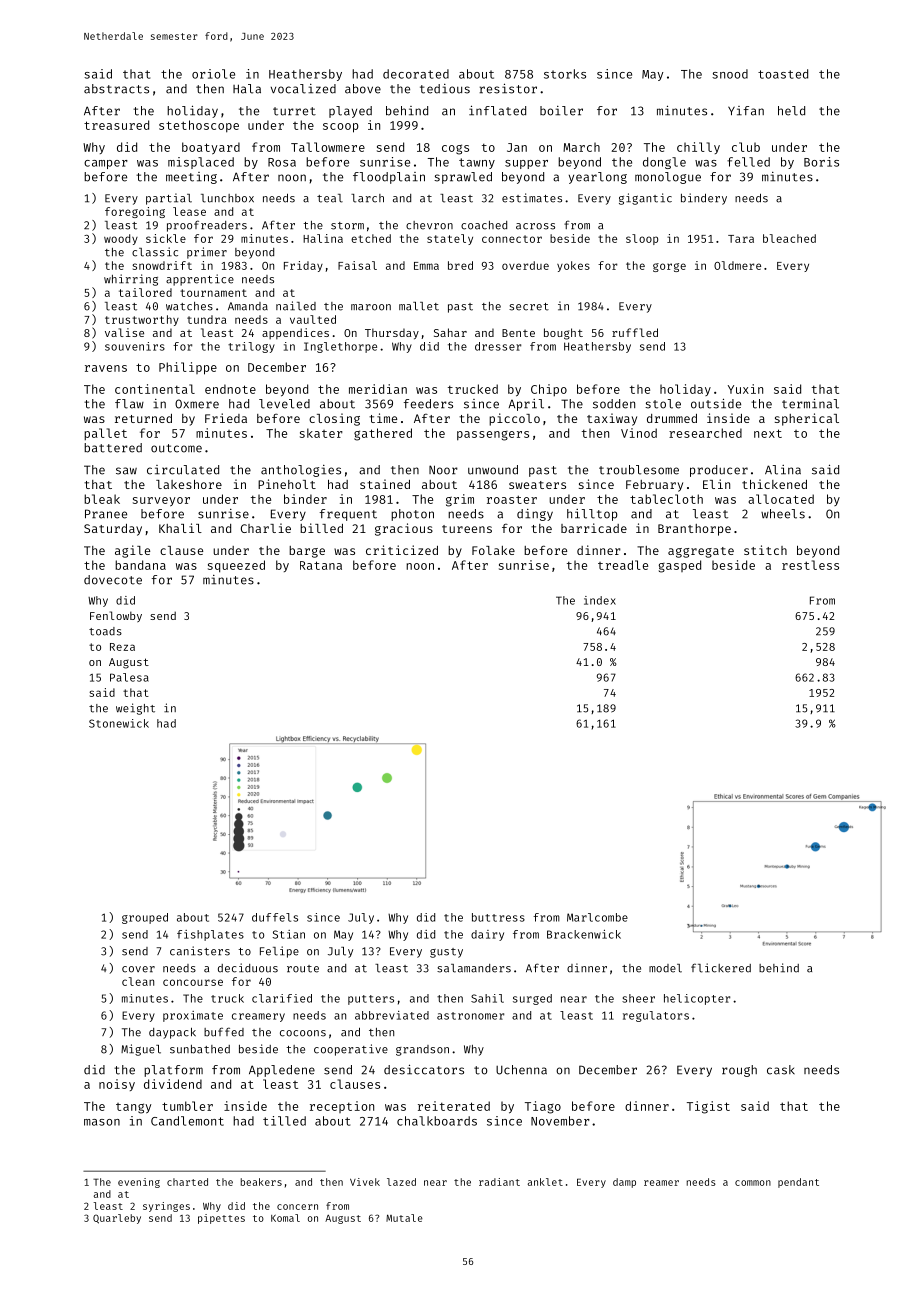 The image size is (924, 1308). What do you see at coordinates (810, 565) in the screenshot?
I see `restless` at bounding box center [810, 565].
